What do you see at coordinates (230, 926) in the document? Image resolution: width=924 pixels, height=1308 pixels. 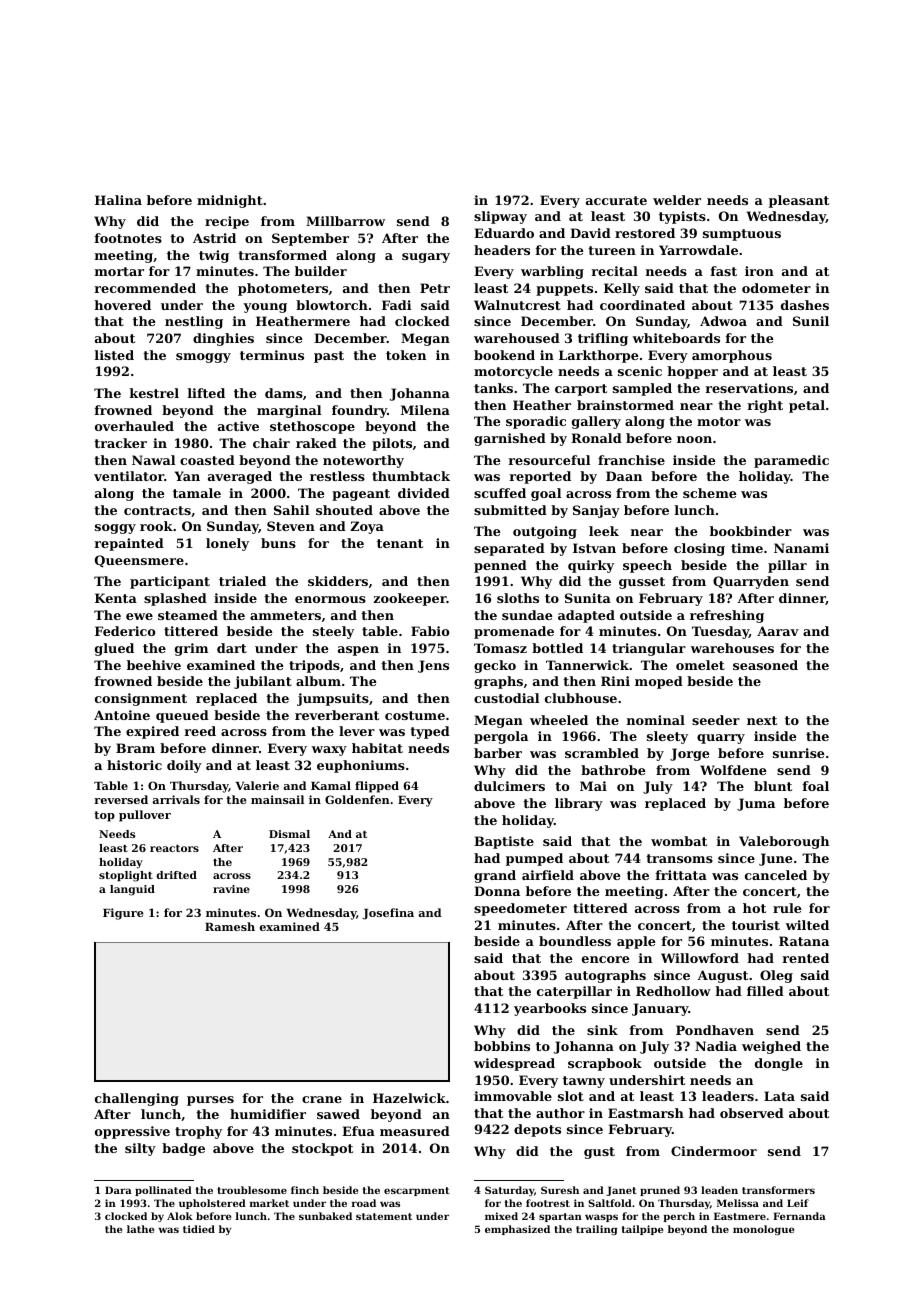 I see `Ramesh` at bounding box center [230, 926].
